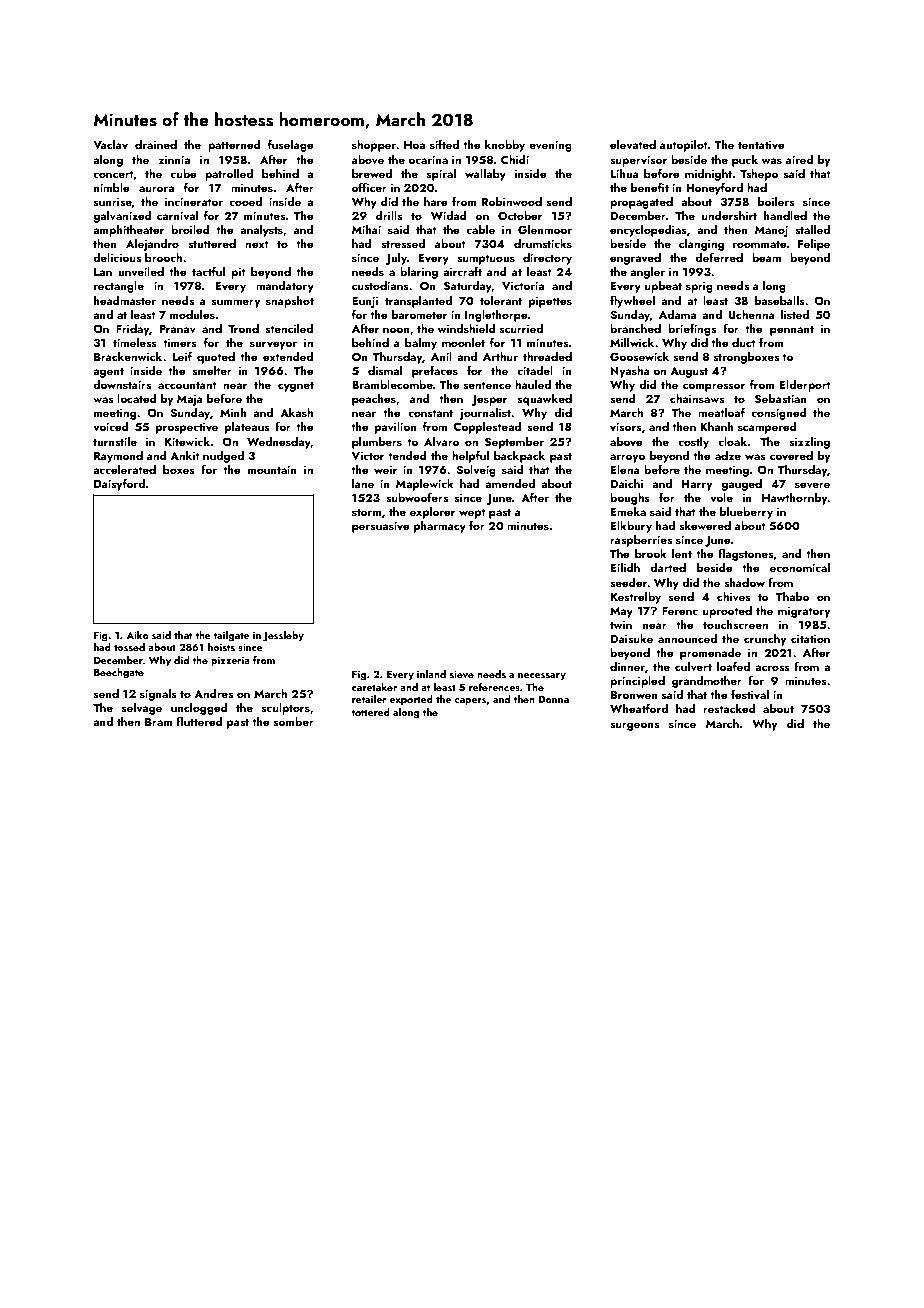 Image resolution: width=924 pixels, height=1308 pixels. What do you see at coordinates (795, 499) in the screenshot?
I see `Hawthornby` at bounding box center [795, 499].
